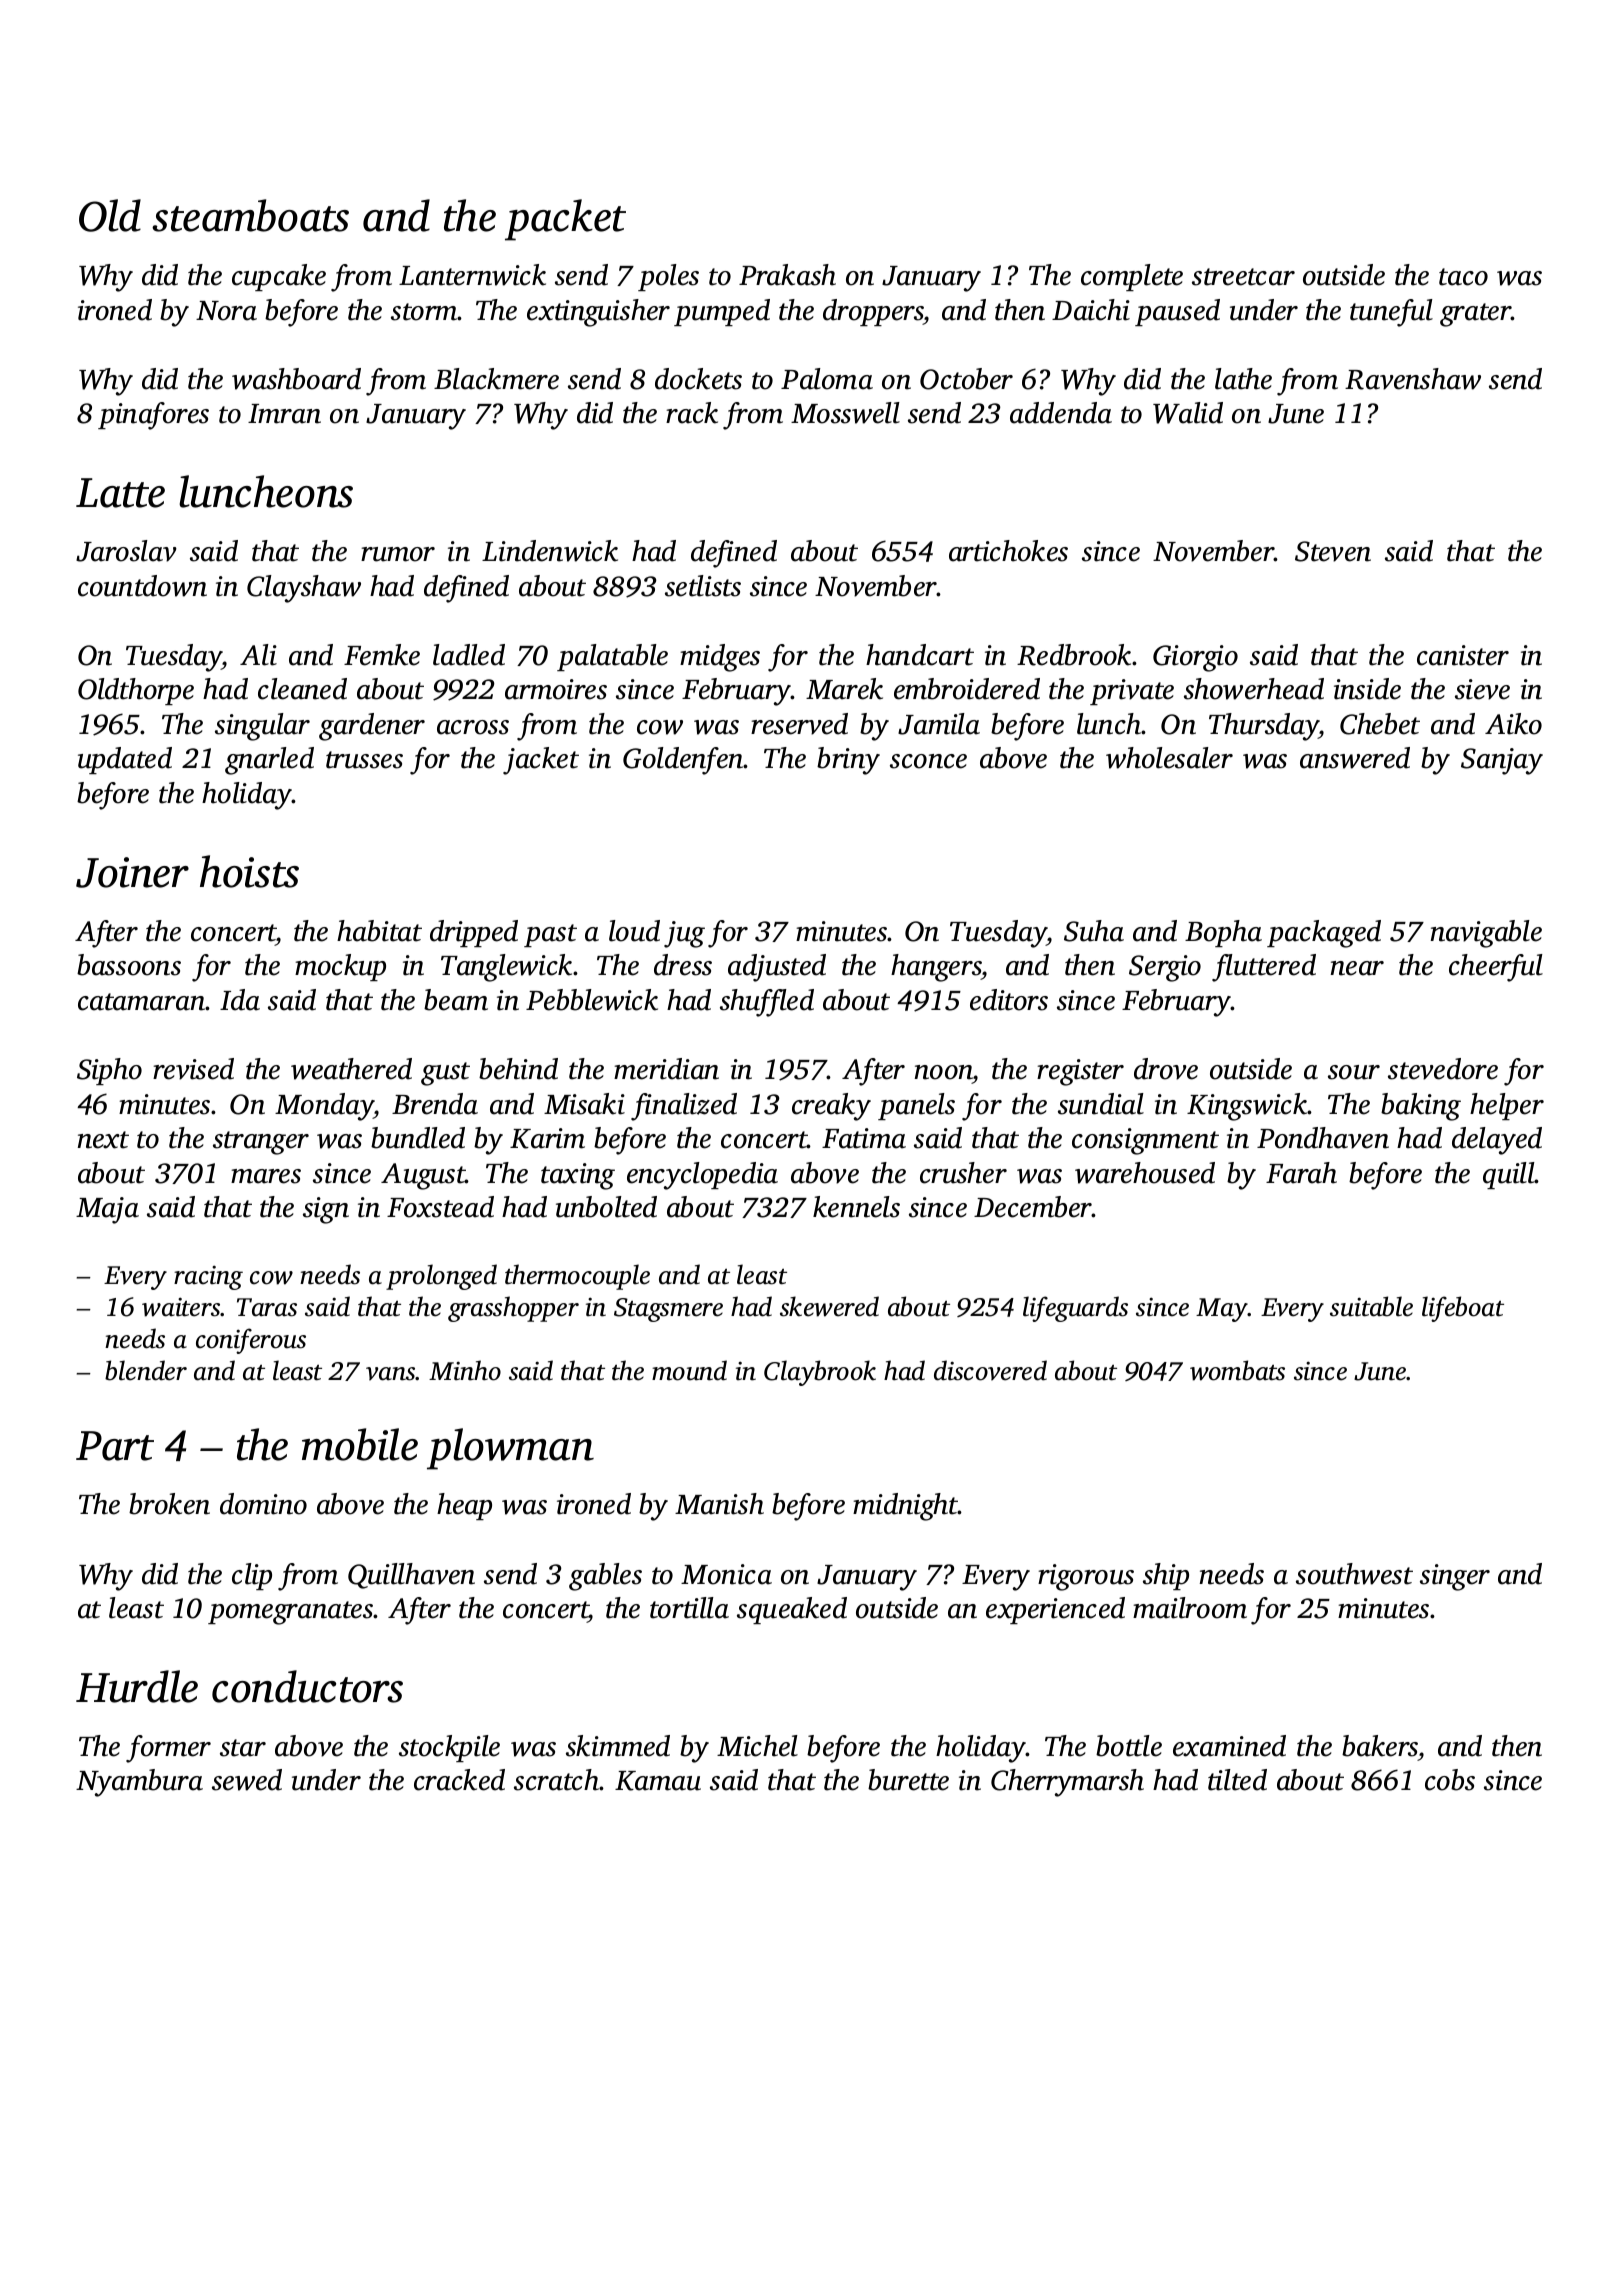 This document has height=2292, width=1620. Describe the element at coordinates (424, 312) in the document. I see `storm` at that location.
